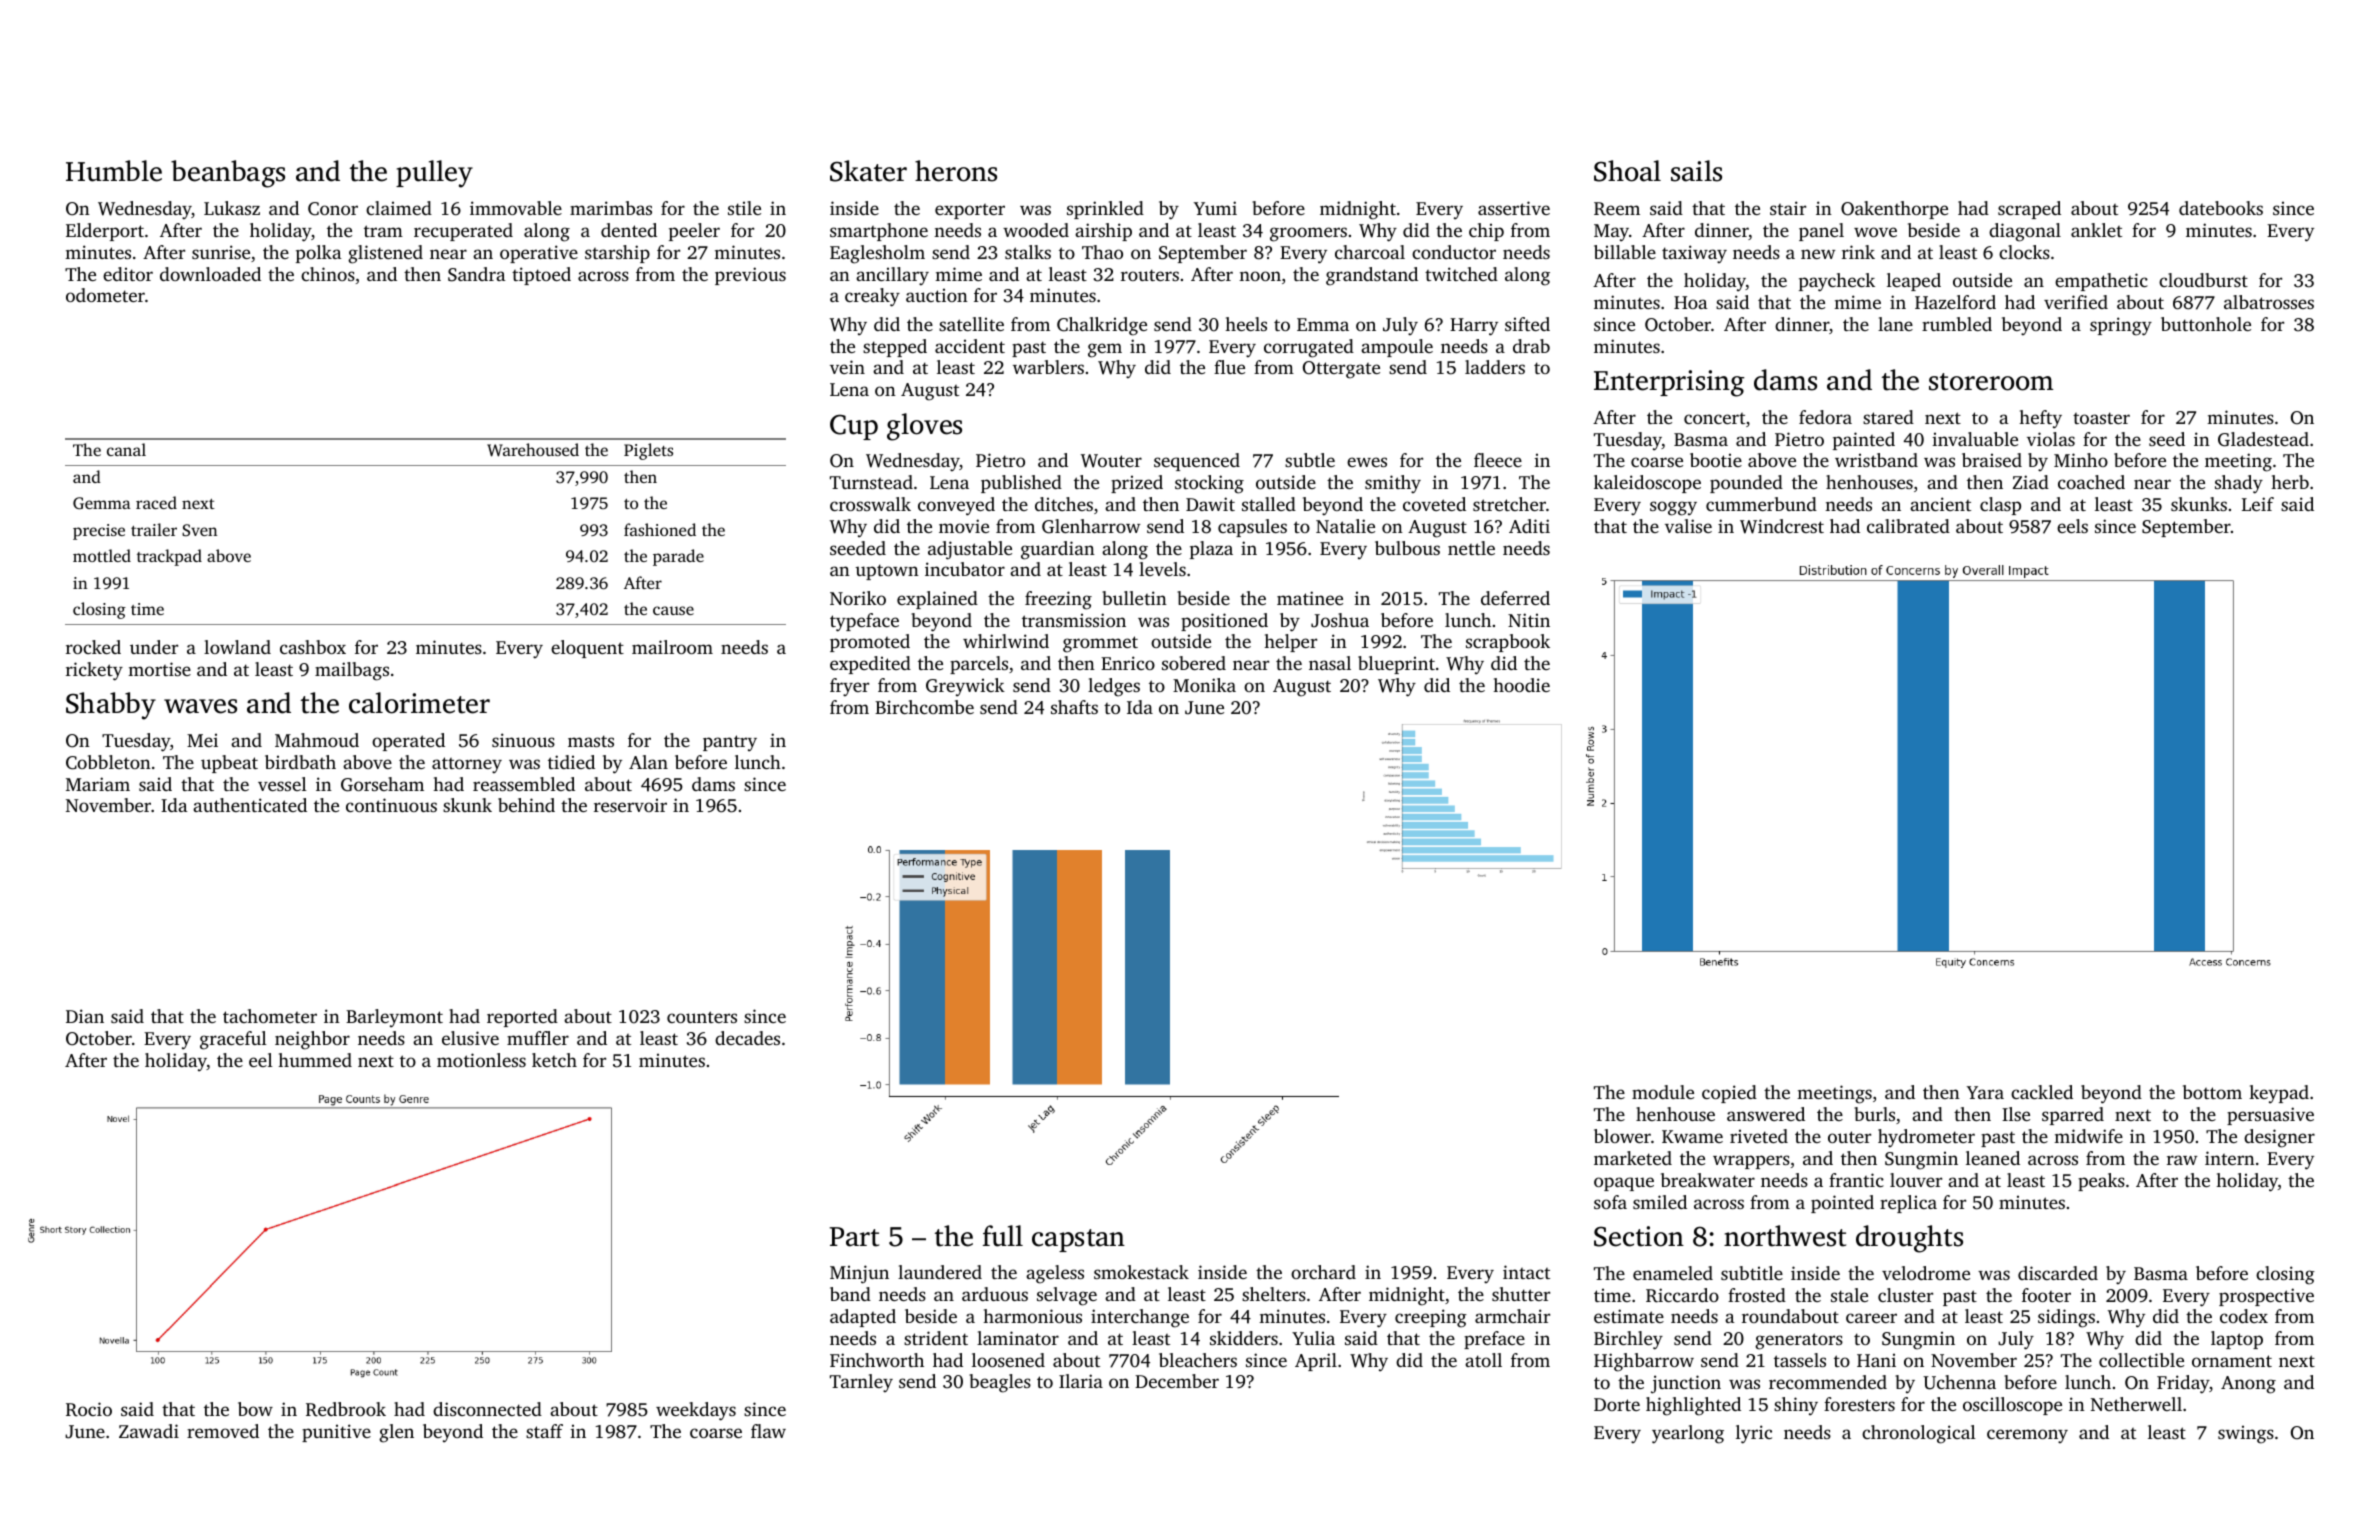 Image resolution: width=2380 pixels, height=1540 pixels. What do you see at coordinates (1696, 171) in the image?
I see `sails` at bounding box center [1696, 171].
